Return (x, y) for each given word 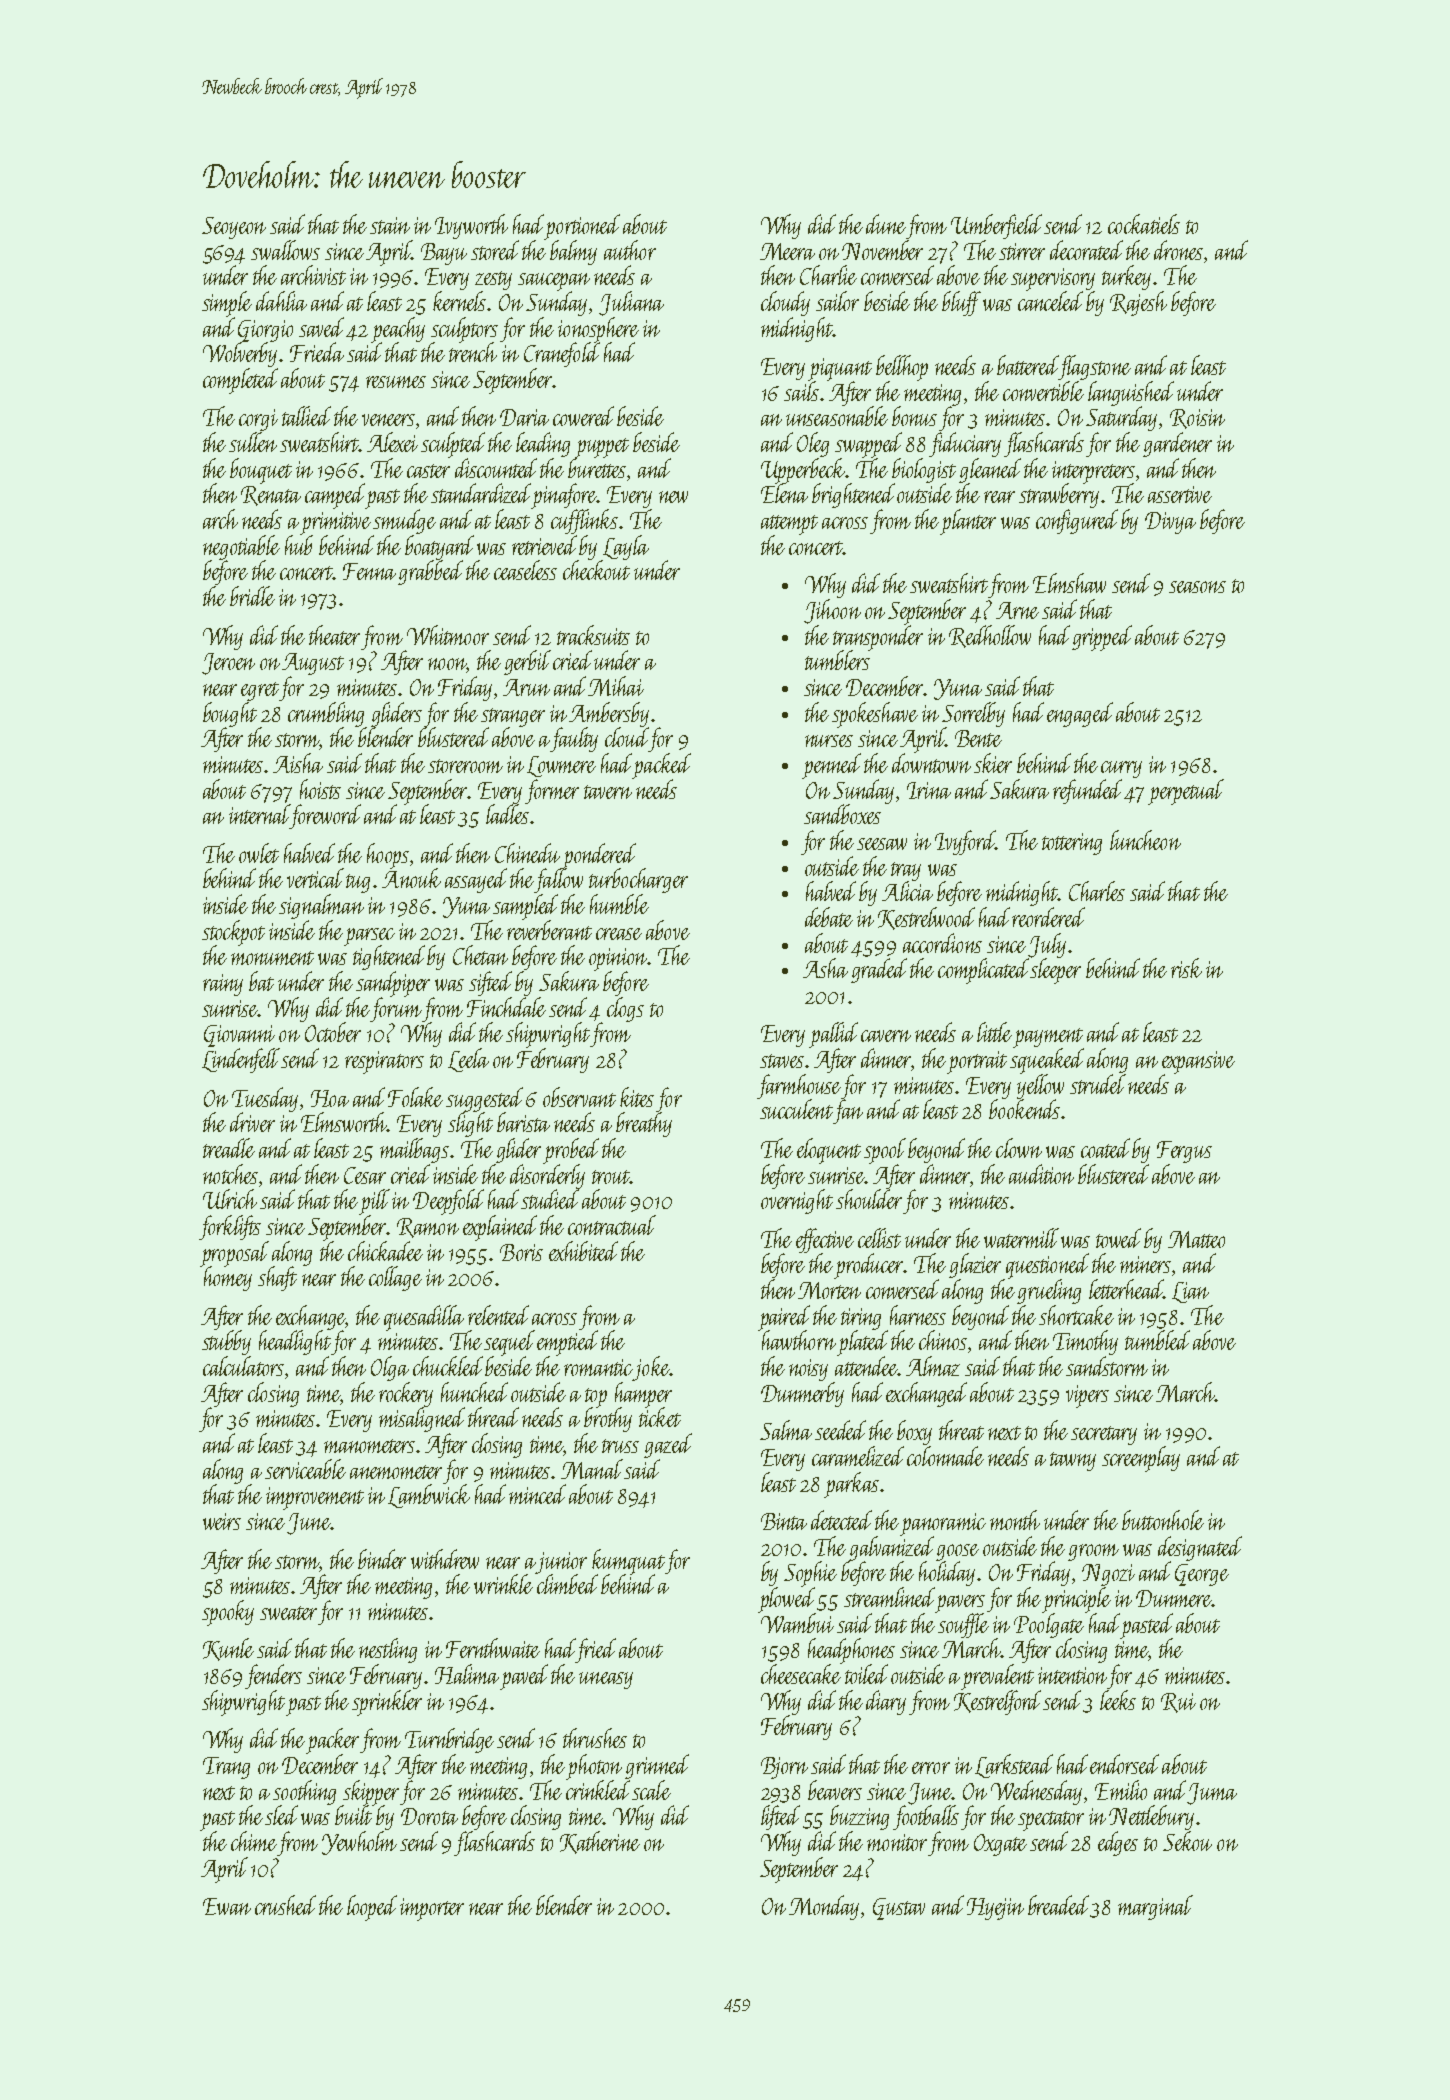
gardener (1177, 444)
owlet (259, 853)
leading (543, 444)
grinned (657, 1766)
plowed (786, 1600)
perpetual (1186, 792)
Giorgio (265, 331)
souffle (963, 1625)
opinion (618, 959)
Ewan (227, 1906)
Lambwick (429, 1496)
